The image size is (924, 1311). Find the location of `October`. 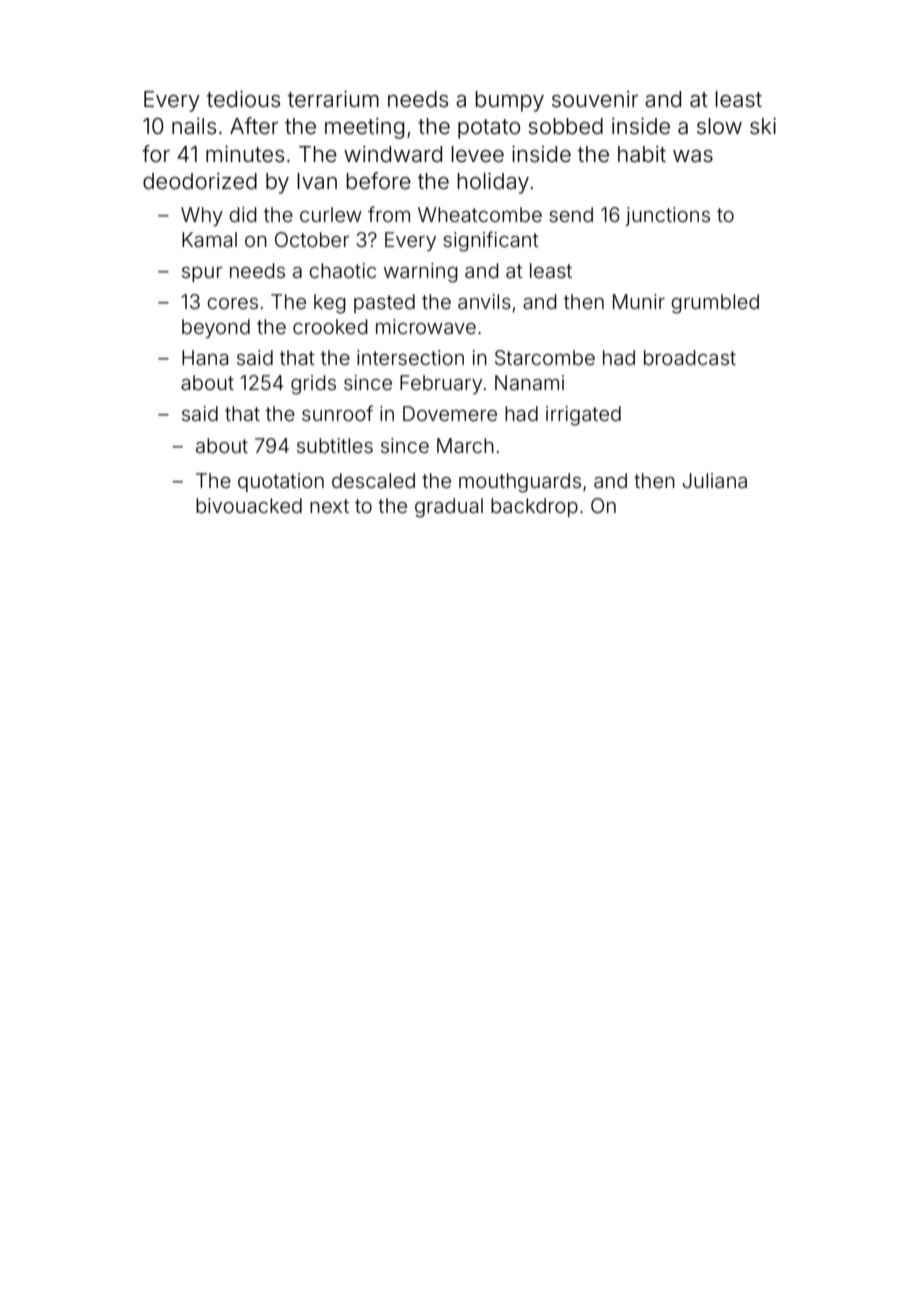

October is located at coordinates (312, 239).
